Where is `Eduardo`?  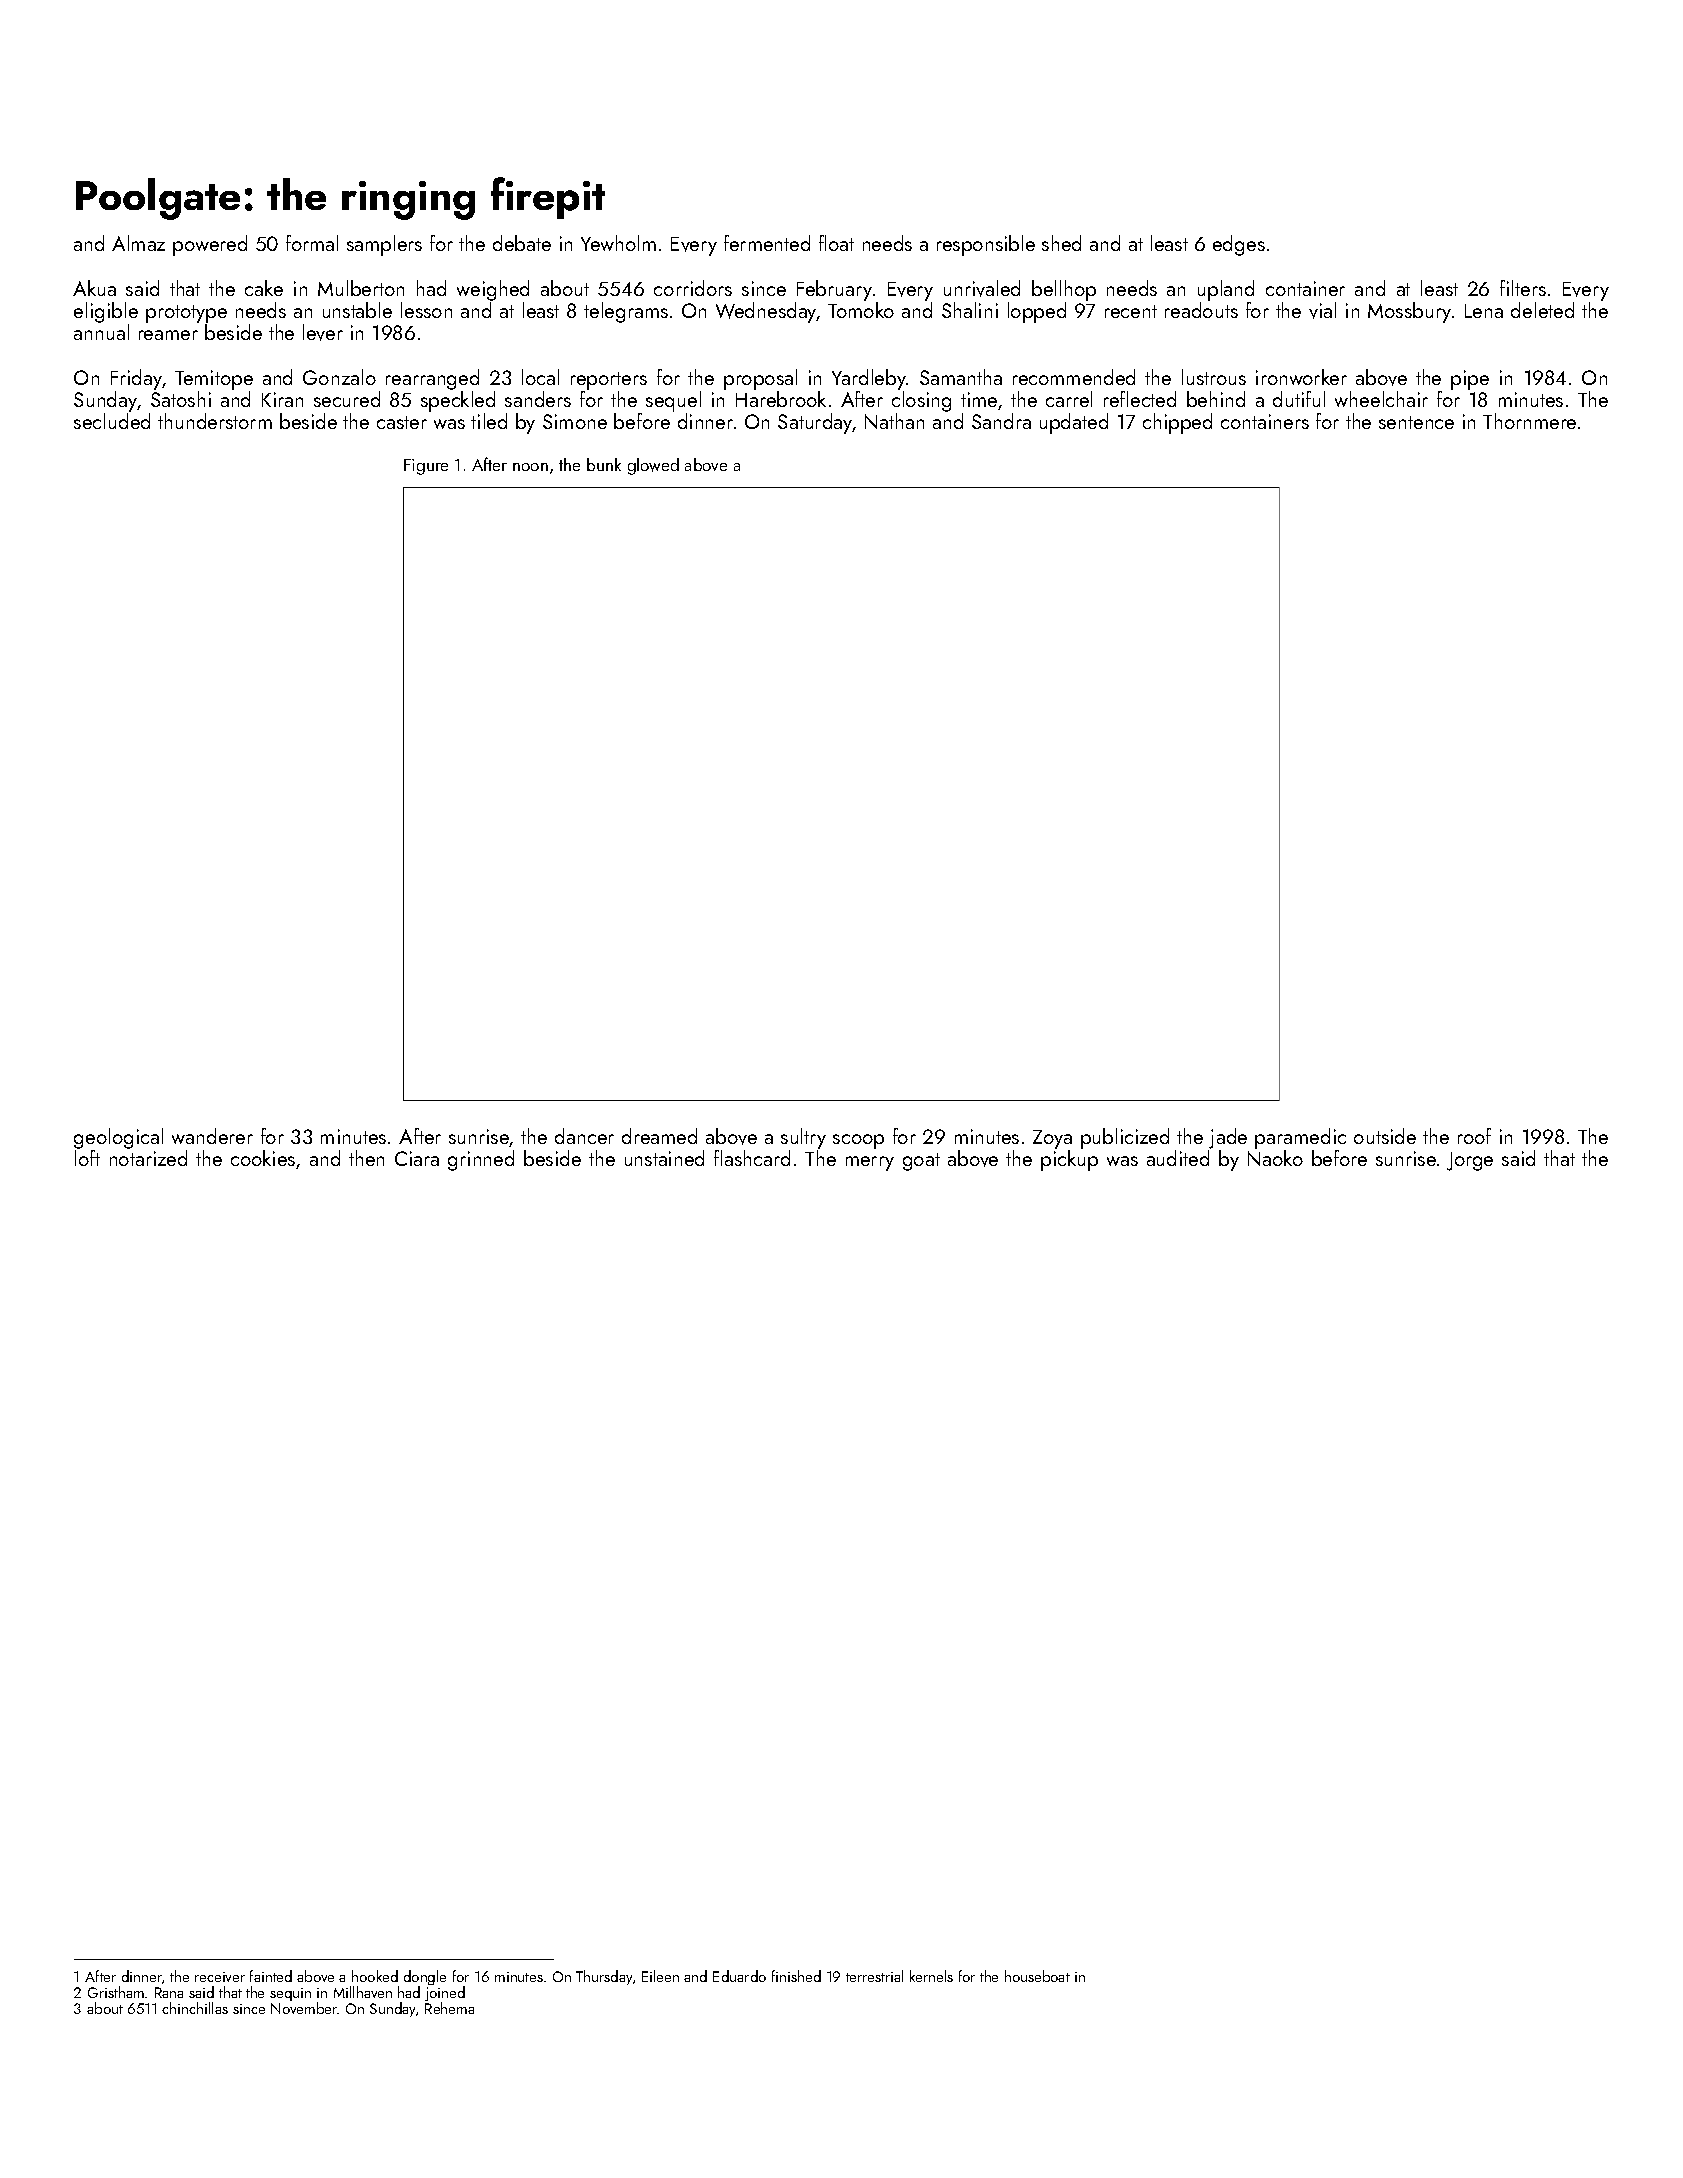
Eduardo is located at coordinates (739, 1976).
